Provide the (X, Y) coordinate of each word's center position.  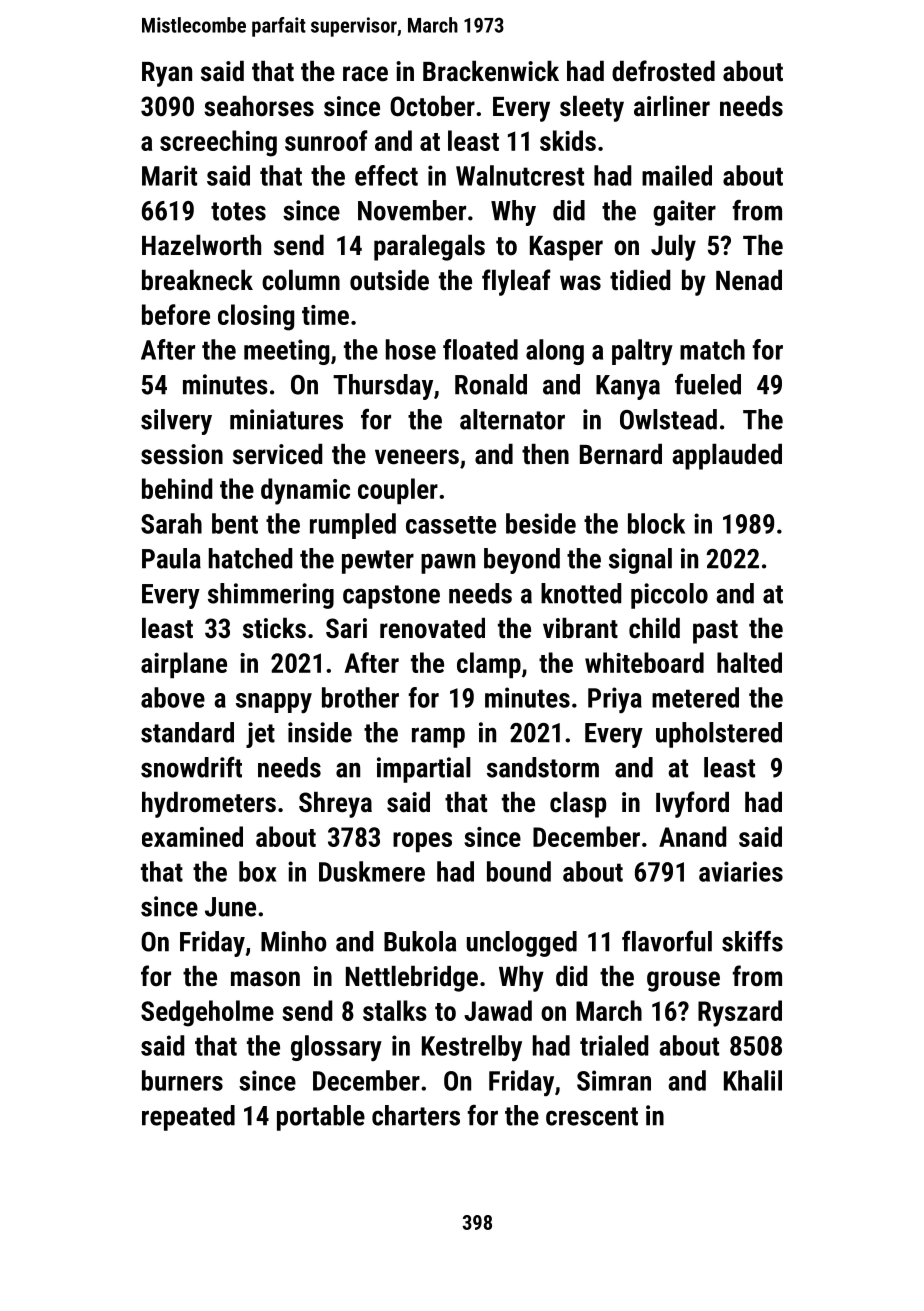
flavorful (667, 941)
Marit (169, 175)
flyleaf (516, 282)
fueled (708, 384)
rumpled (353, 526)
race (365, 74)
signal (640, 561)
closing (256, 317)
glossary (336, 1048)
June (230, 907)
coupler (398, 491)
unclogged (522, 944)
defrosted (663, 71)
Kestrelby (472, 1048)
